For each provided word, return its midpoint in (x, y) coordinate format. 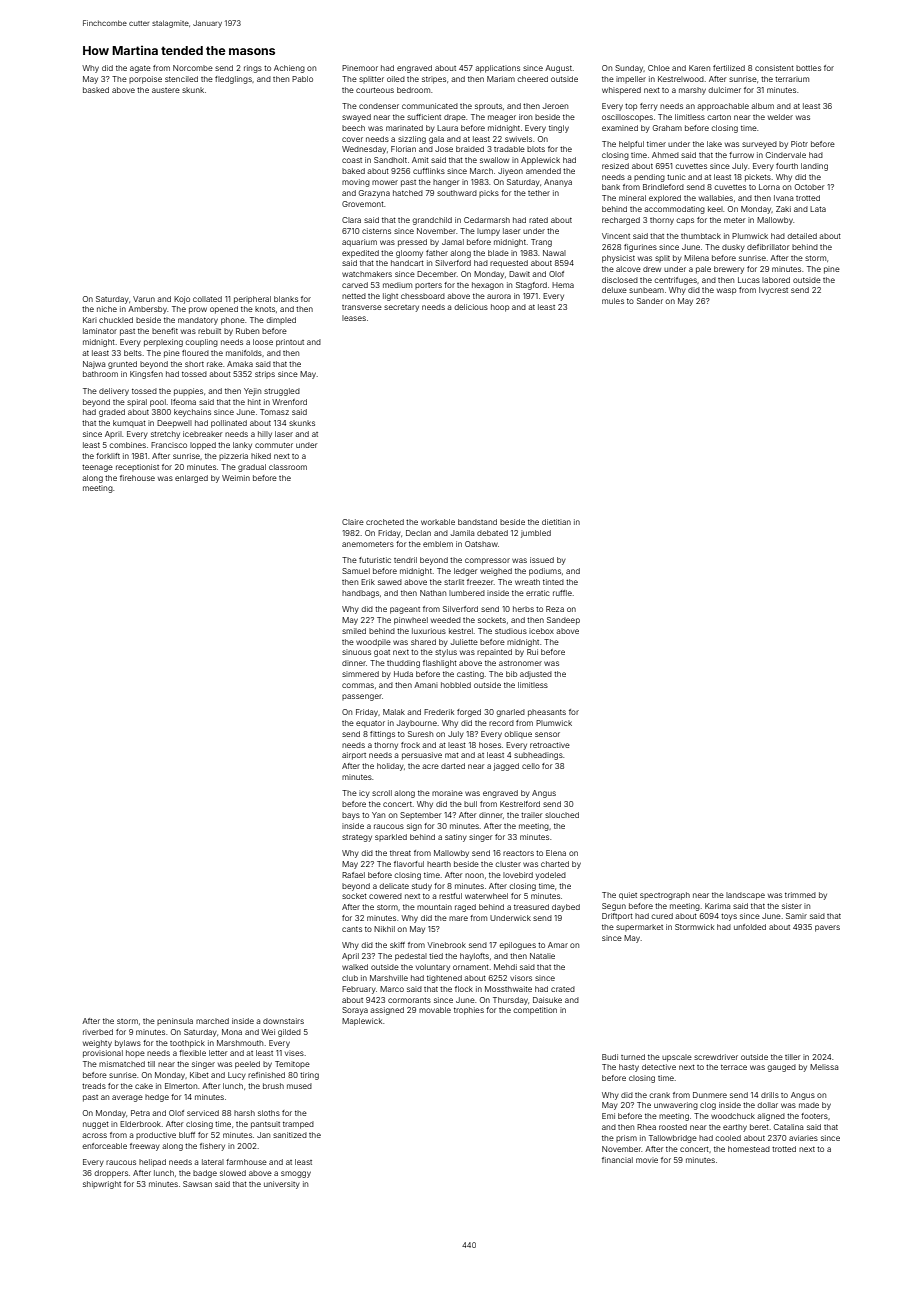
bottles (808, 68)
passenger (362, 697)
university (282, 1185)
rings (253, 69)
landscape (745, 896)
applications (497, 69)
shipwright (102, 1185)
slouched (562, 815)
